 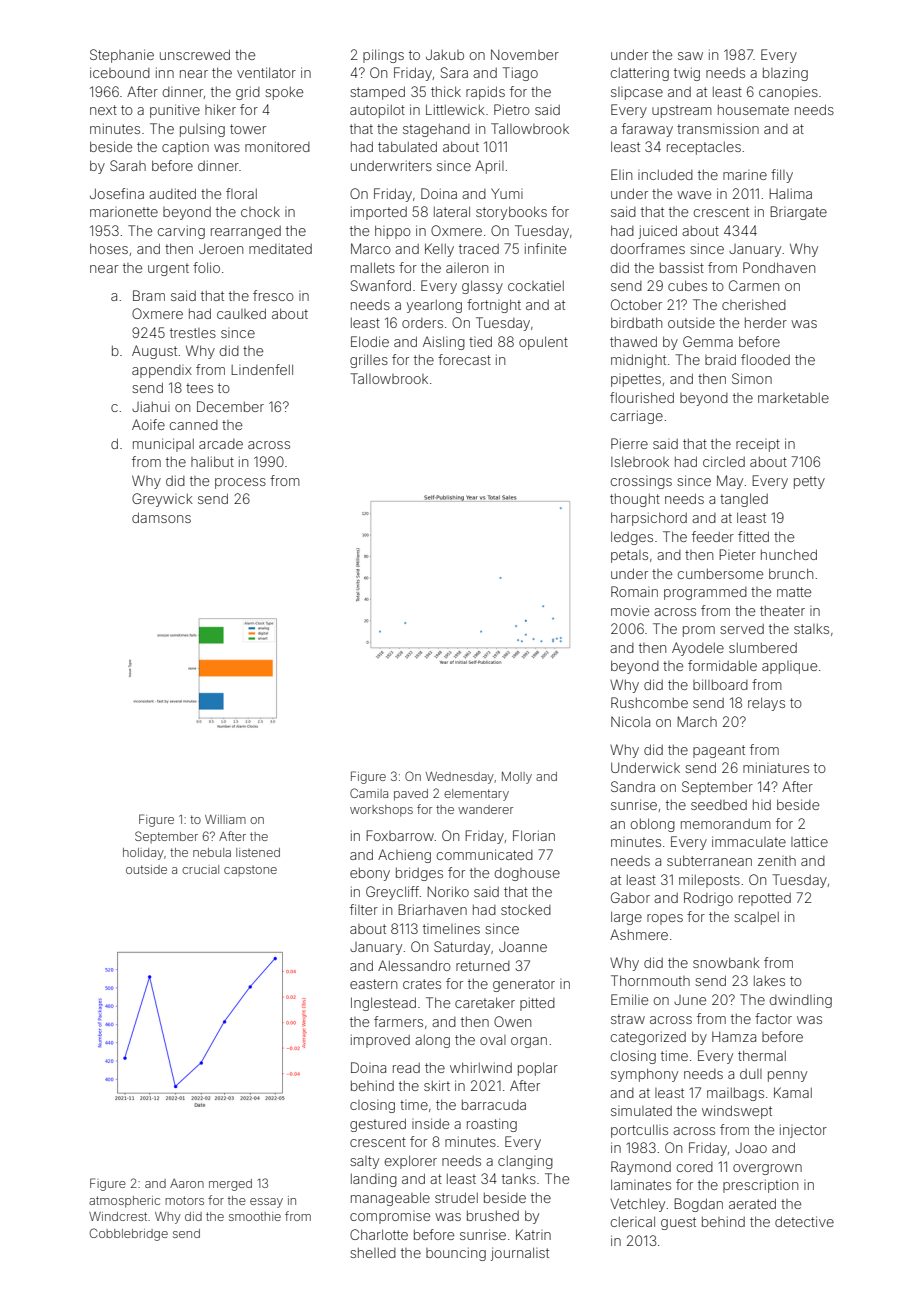 I want to click on fitted, so click(x=753, y=536).
